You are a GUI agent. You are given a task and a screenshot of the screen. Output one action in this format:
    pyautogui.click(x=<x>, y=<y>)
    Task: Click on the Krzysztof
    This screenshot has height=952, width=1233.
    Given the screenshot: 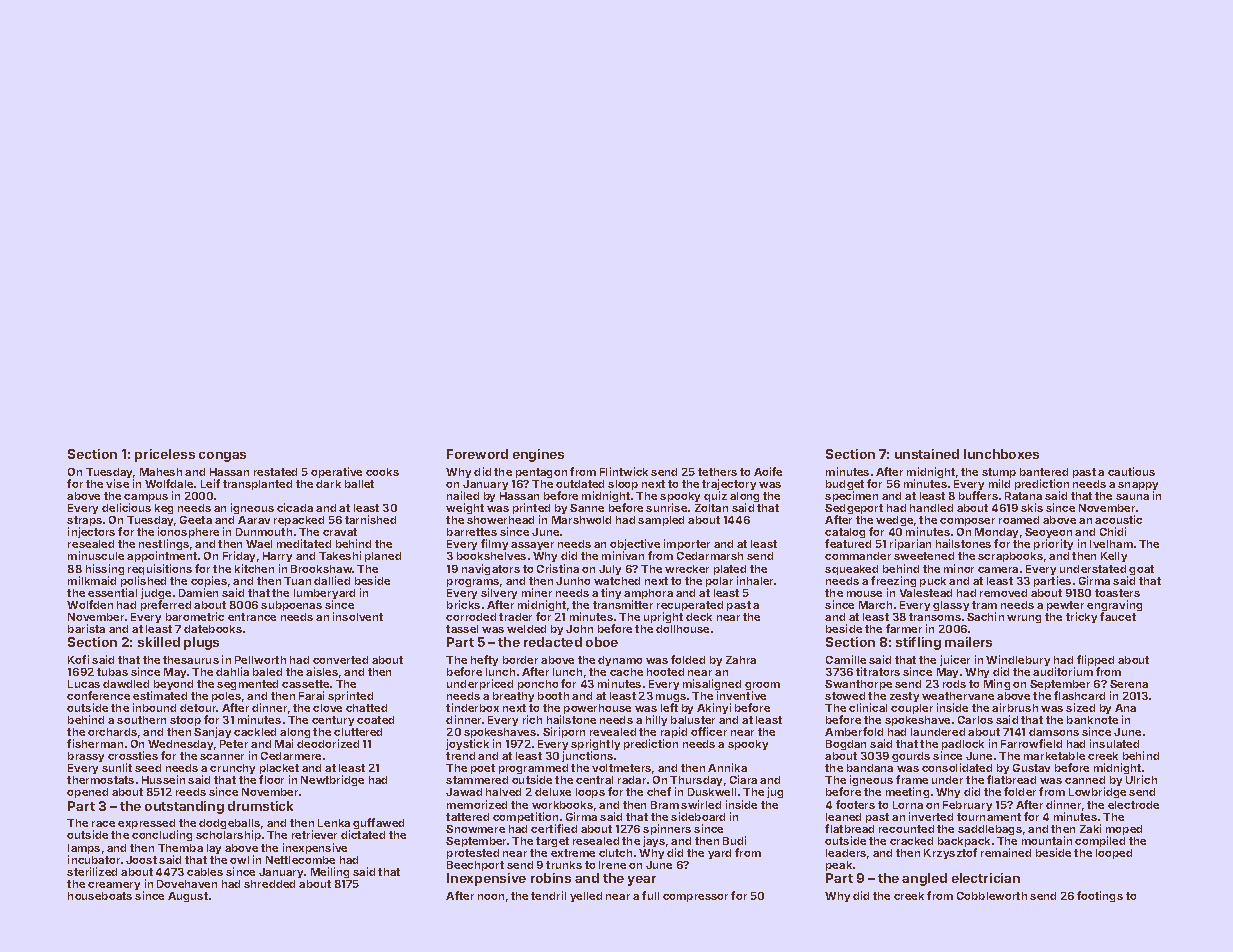 What is the action you would take?
    pyautogui.click(x=950, y=853)
